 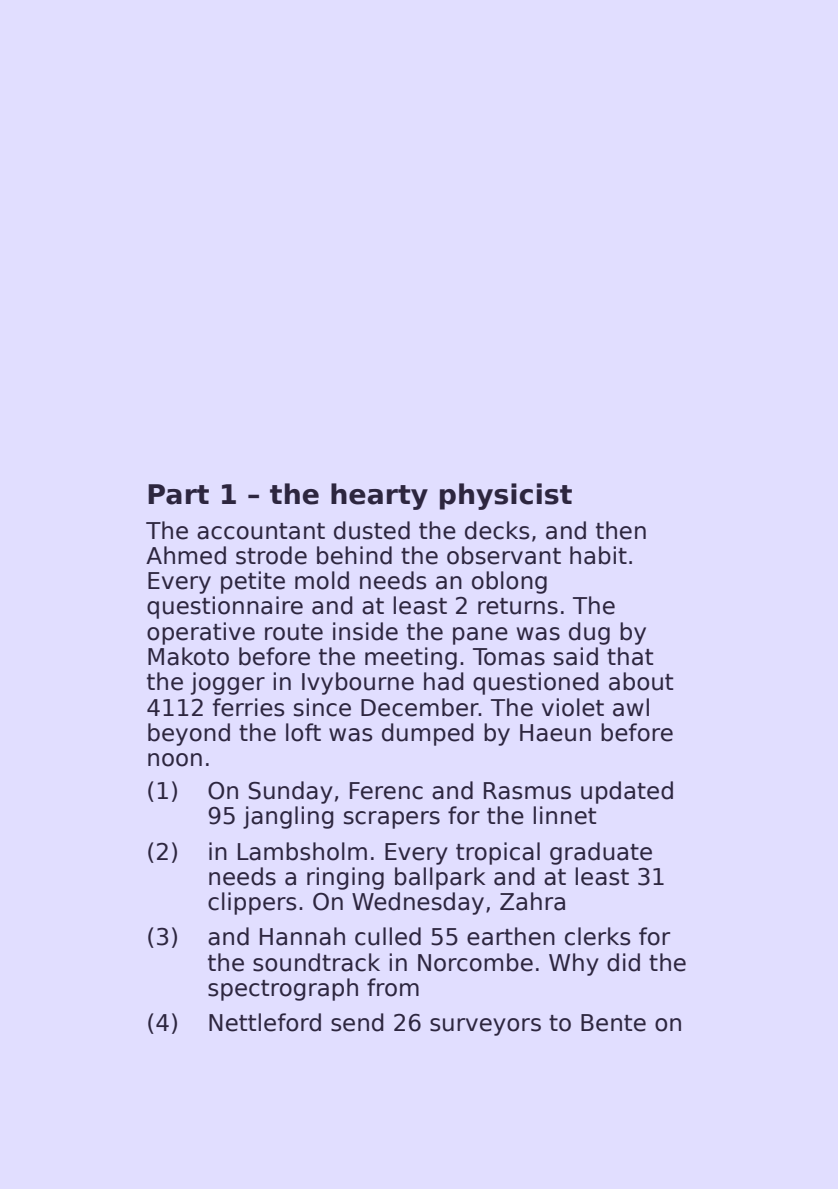 I want to click on send, so click(x=357, y=1022).
